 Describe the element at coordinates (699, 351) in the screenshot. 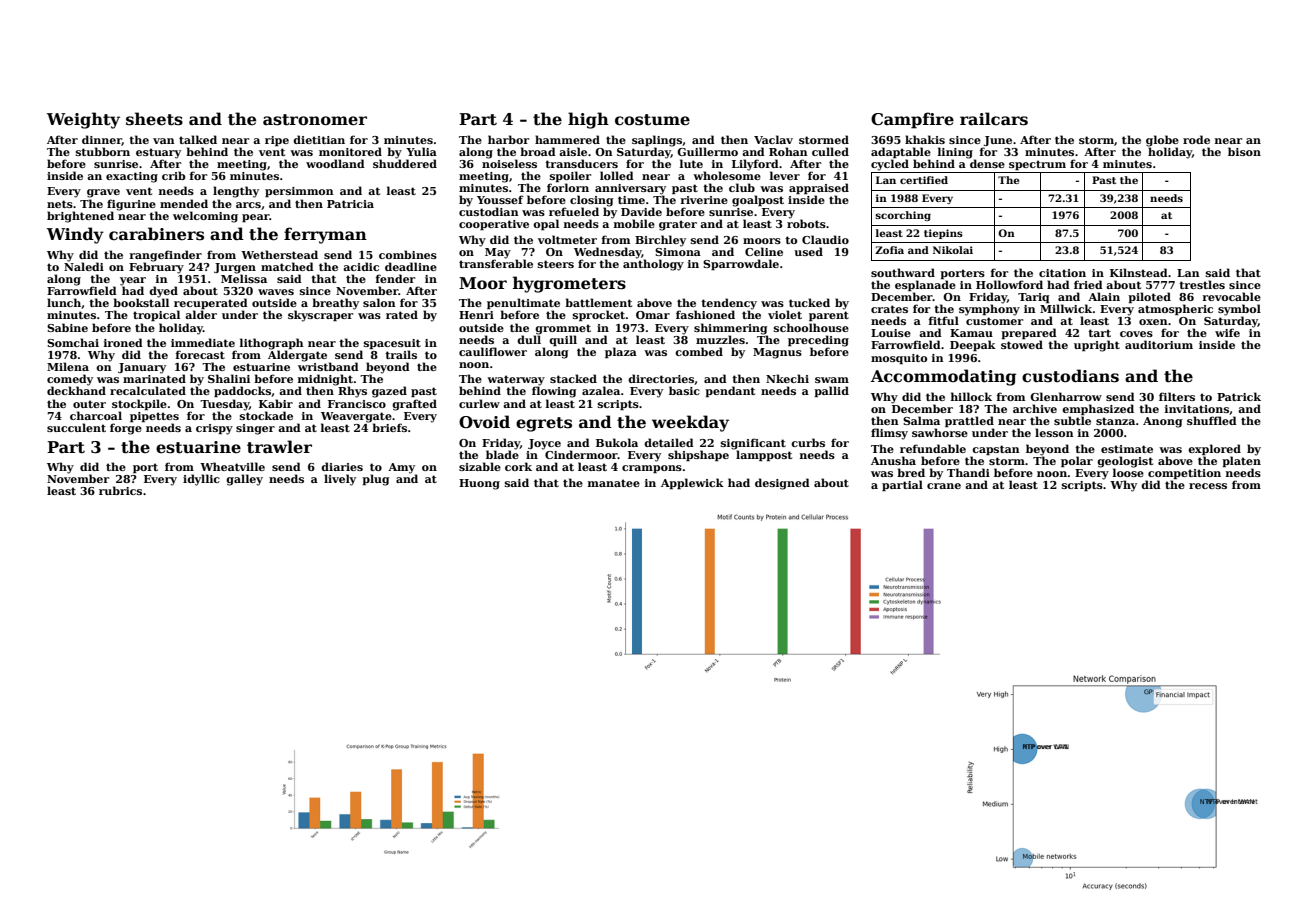

I see `combed` at that location.
